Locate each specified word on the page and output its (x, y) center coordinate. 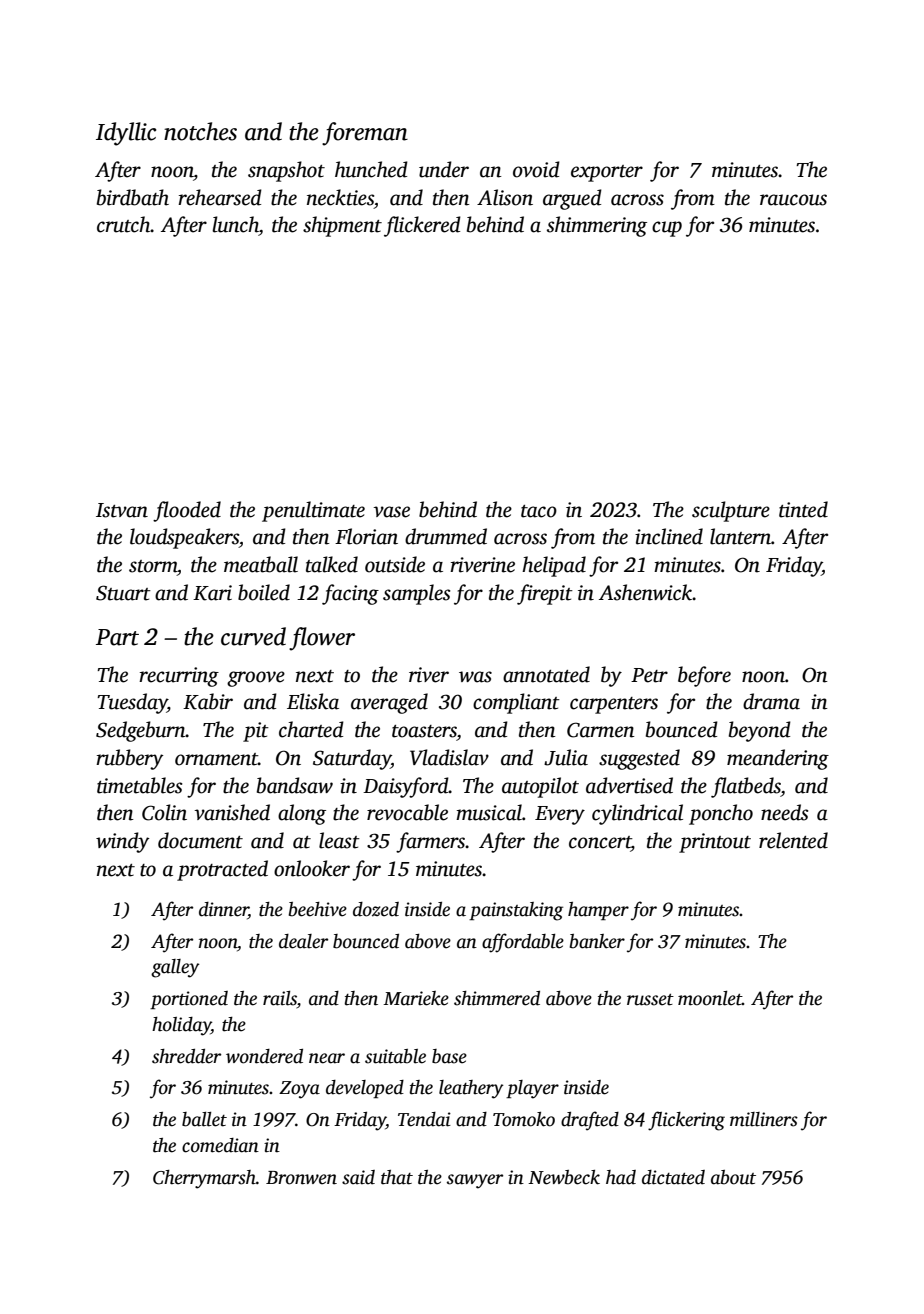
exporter (607, 173)
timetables (139, 785)
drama (771, 701)
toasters (424, 731)
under (444, 169)
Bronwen (301, 1178)
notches (200, 131)
